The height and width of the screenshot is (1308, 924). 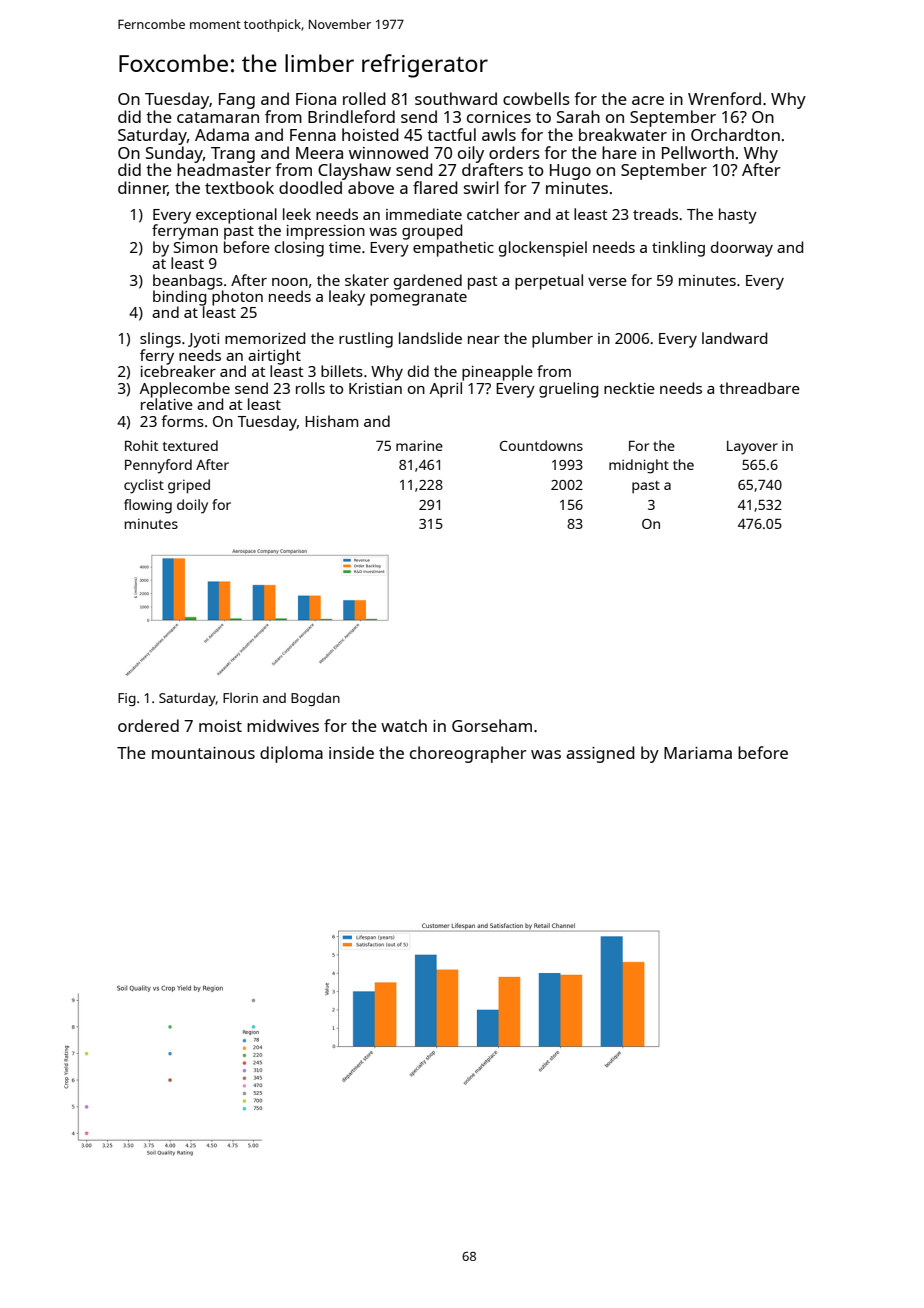 What do you see at coordinates (388, 152) in the screenshot?
I see `winnowed` at bounding box center [388, 152].
